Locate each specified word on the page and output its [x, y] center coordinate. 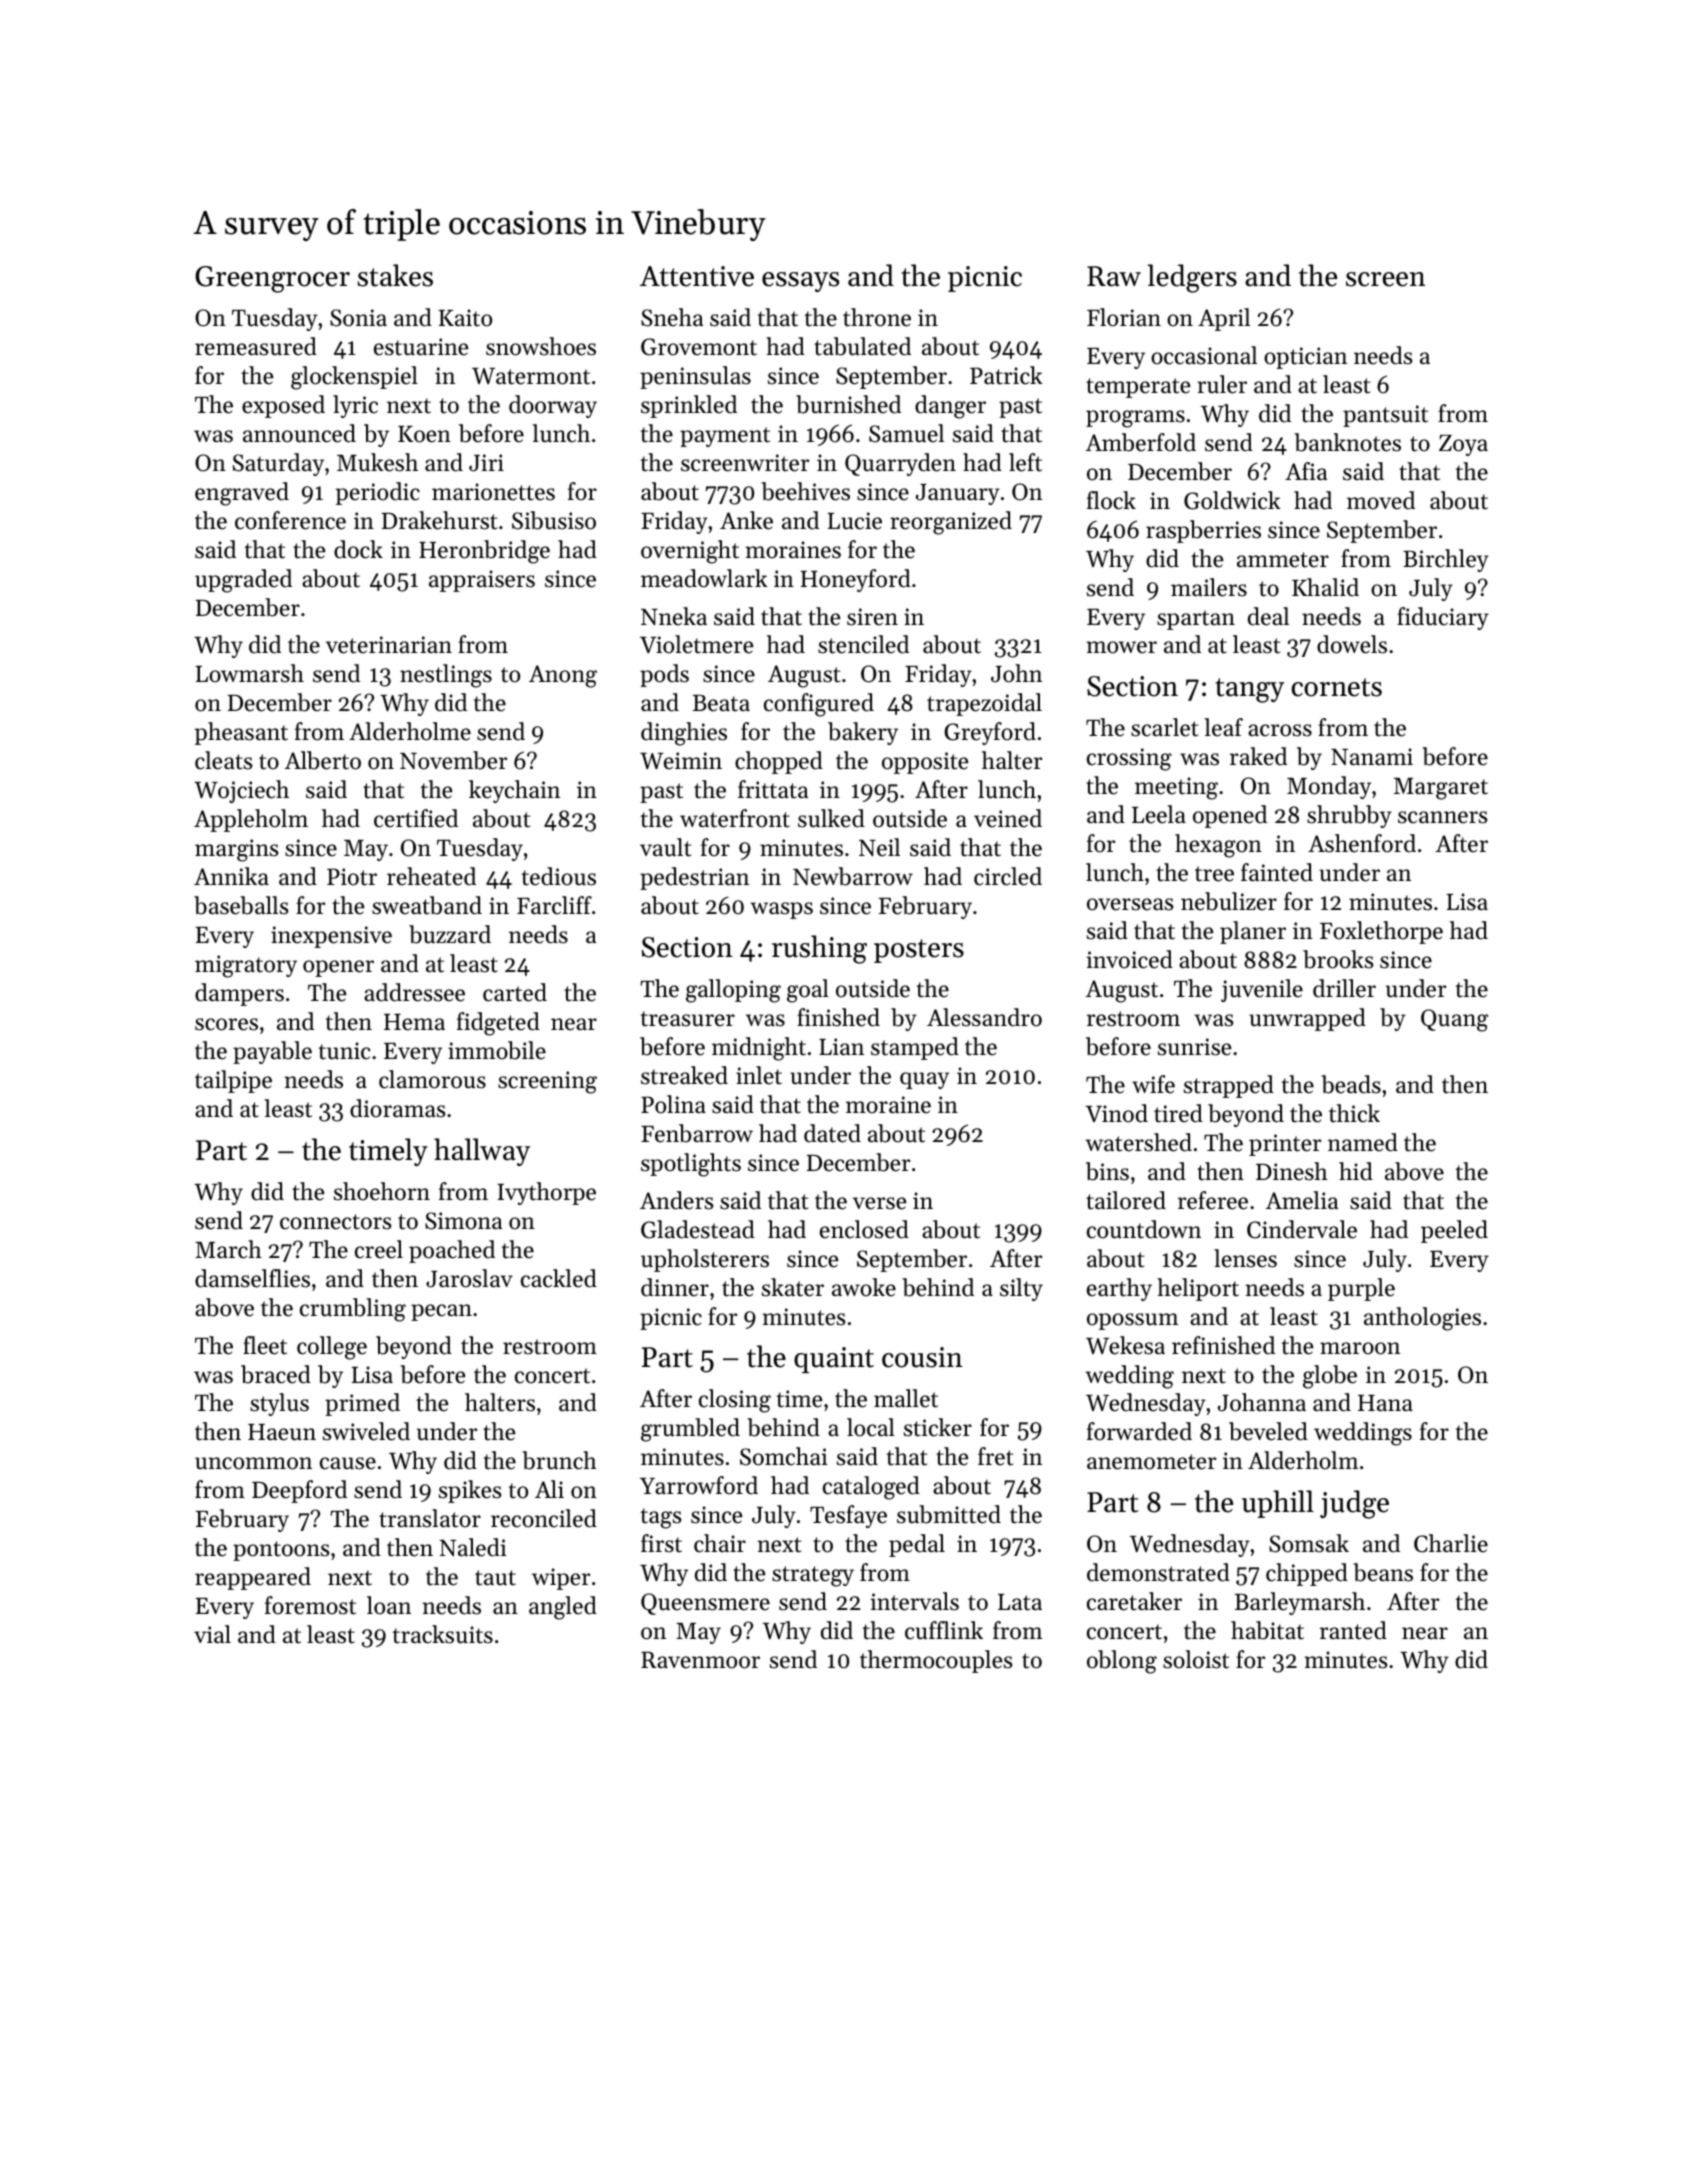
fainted [1277, 872]
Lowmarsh [249, 673]
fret [995, 1456]
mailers [1209, 587]
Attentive [697, 276]
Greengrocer [272, 279]
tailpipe [233, 1081]
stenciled [863, 644]
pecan [441, 1312]
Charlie [1451, 1543]
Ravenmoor [700, 1660]
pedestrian [694, 878]
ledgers [1192, 278]
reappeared [253, 1578]
